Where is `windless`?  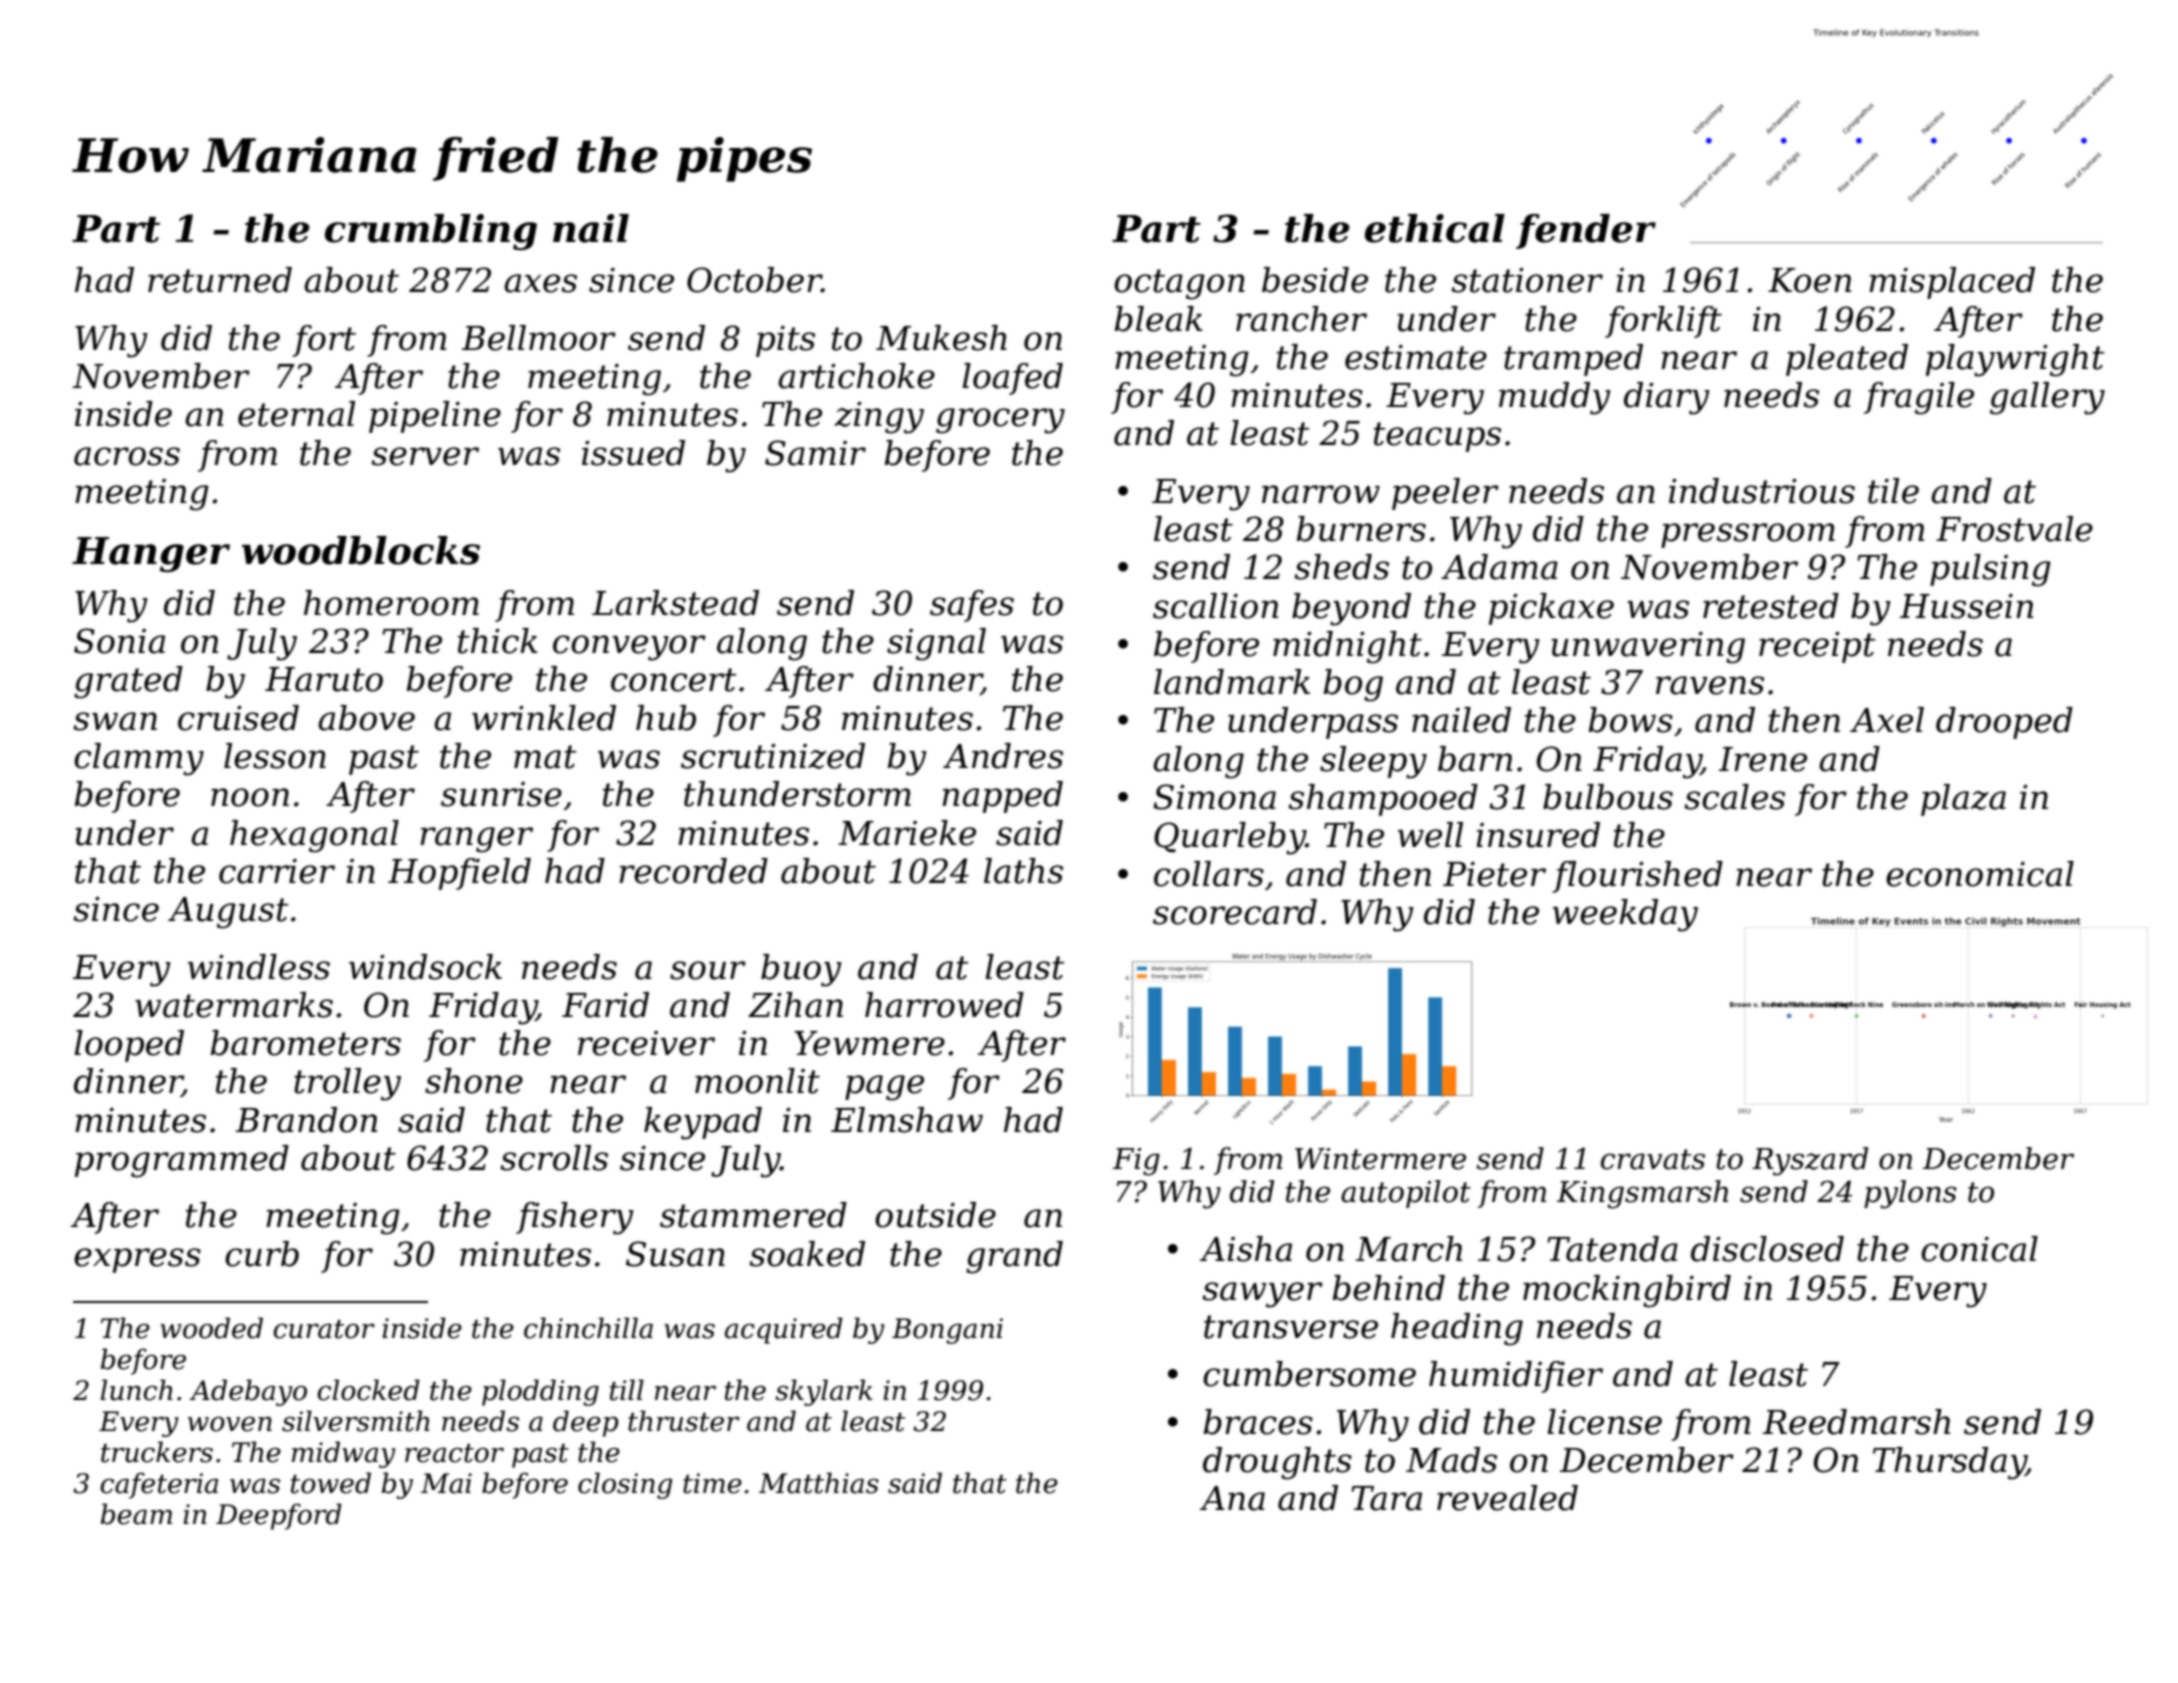
windless is located at coordinates (259, 967).
